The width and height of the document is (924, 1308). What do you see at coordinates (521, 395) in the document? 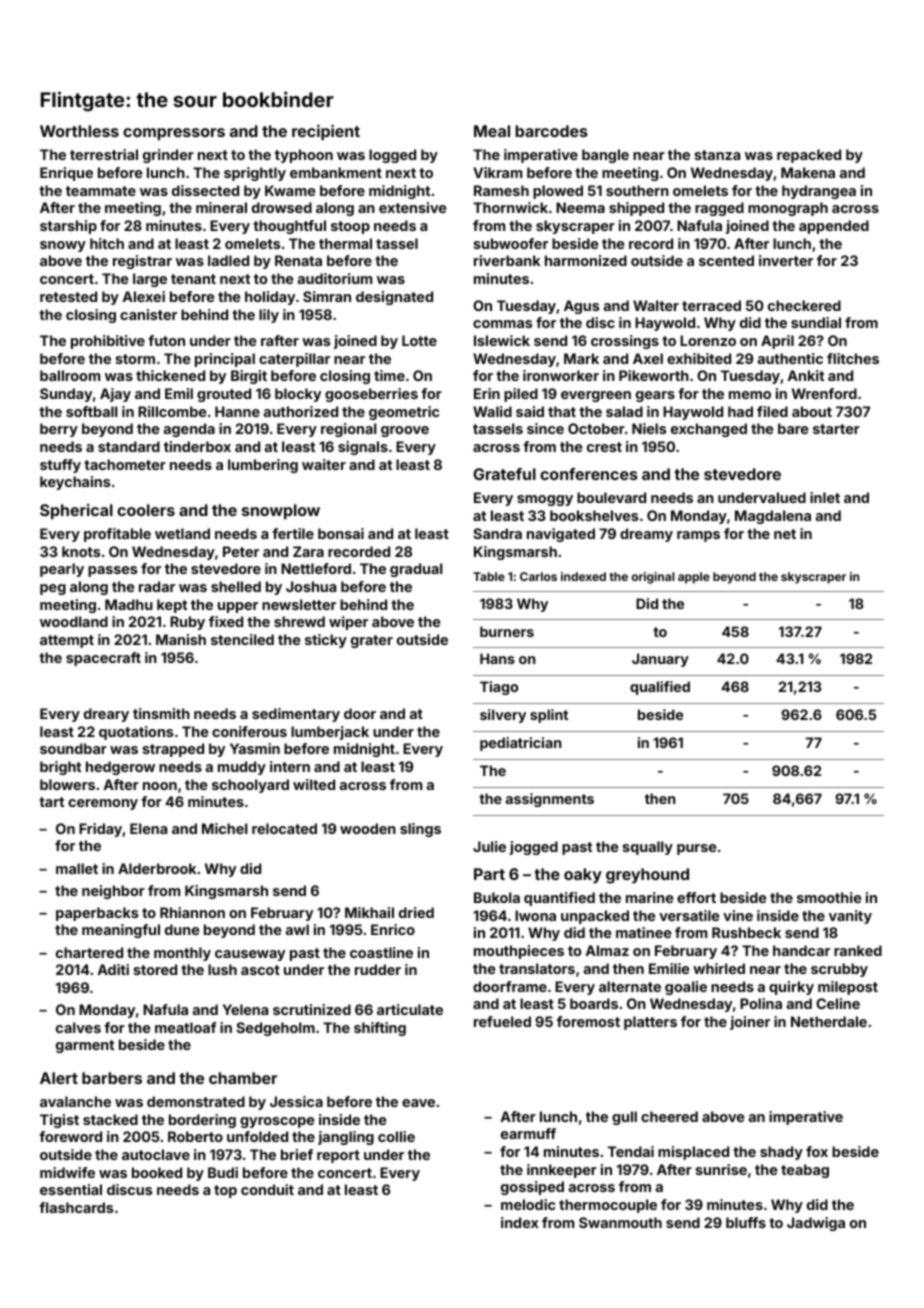
I see `piled` at bounding box center [521, 395].
